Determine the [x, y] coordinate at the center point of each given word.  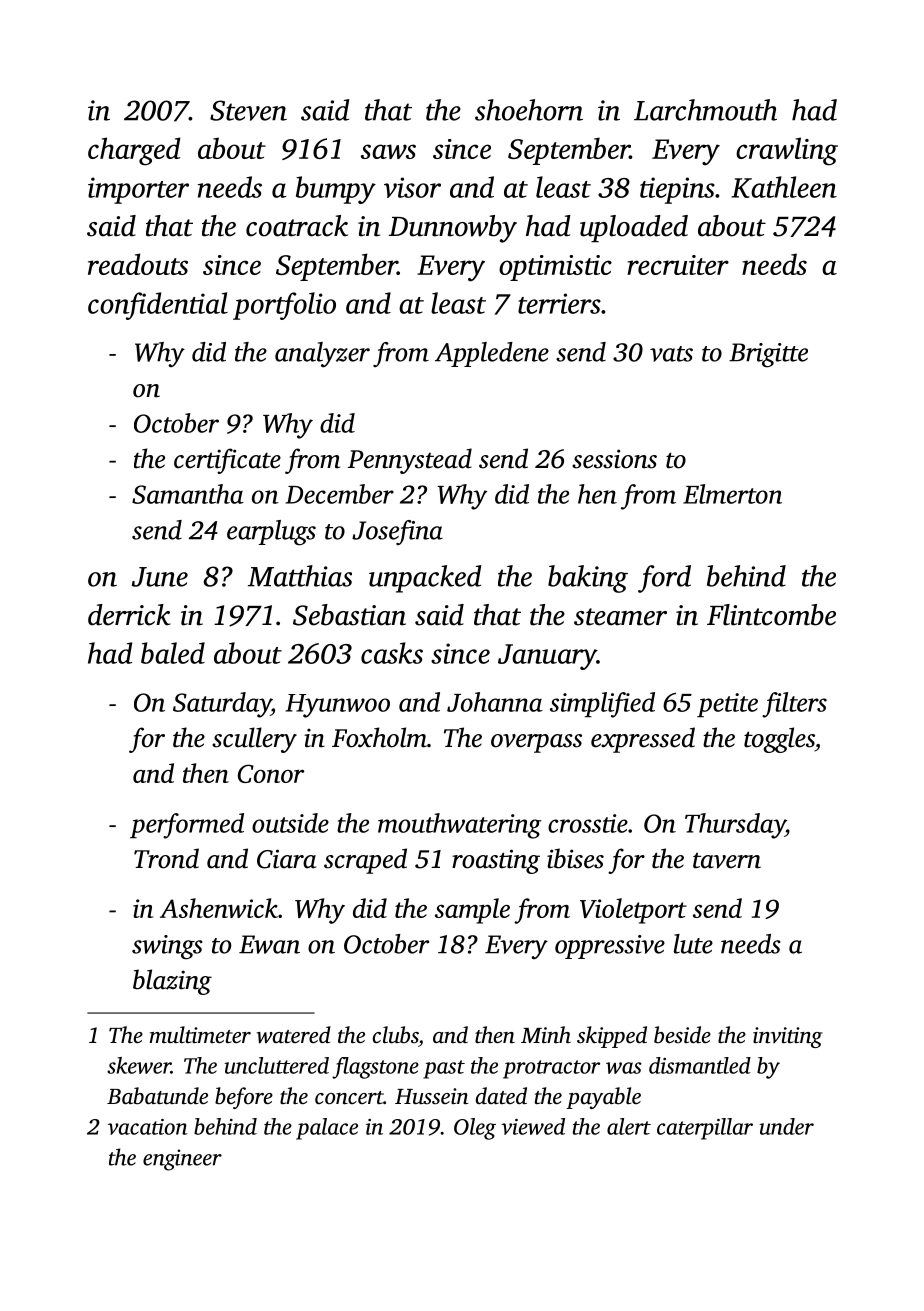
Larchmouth [705, 110]
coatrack [297, 226]
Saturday [222, 705]
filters [794, 705]
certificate [227, 461]
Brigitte [768, 355]
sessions [614, 459]
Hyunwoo [337, 706]
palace [327, 1129]
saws [388, 151]
